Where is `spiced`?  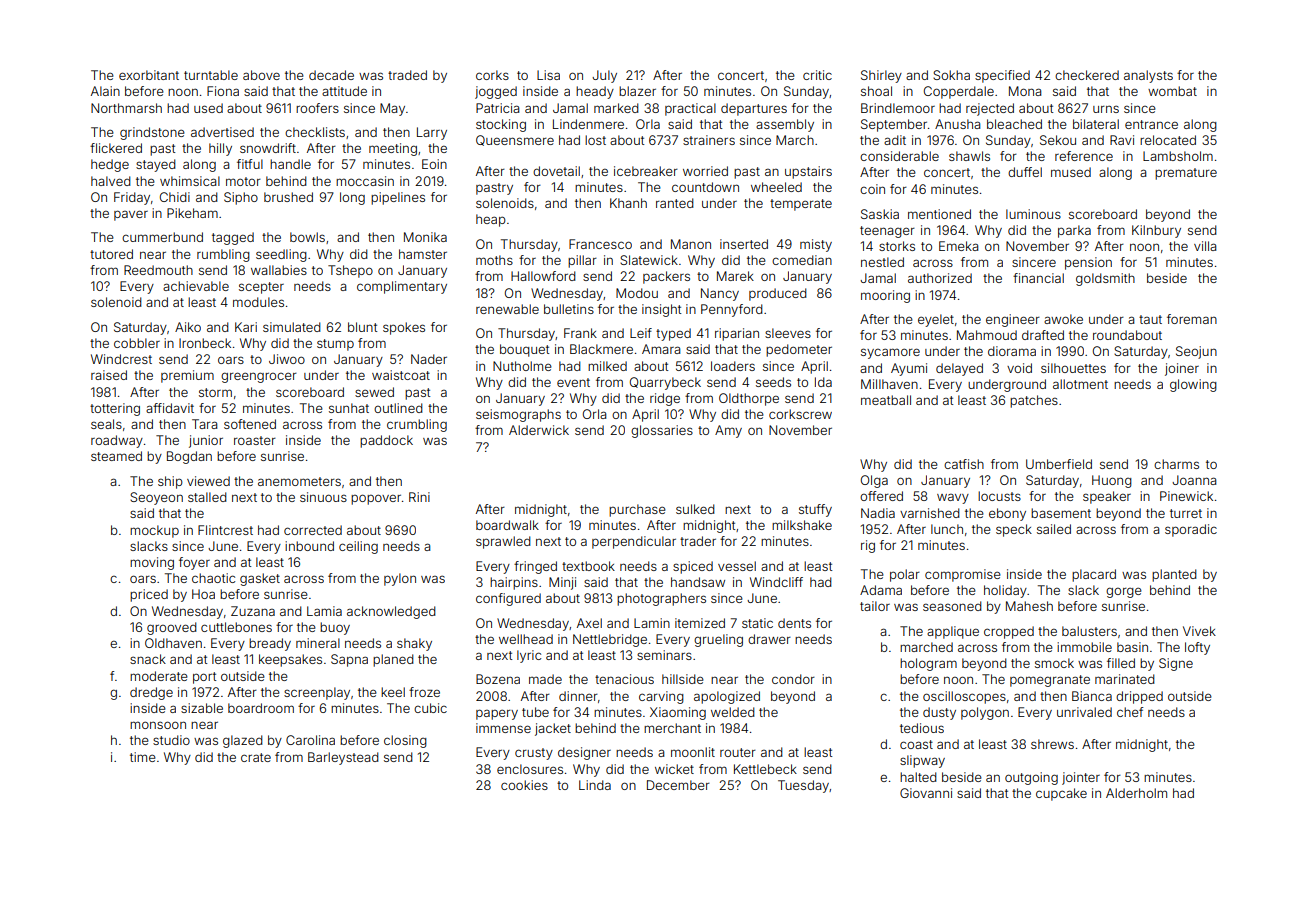 spiced is located at coordinates (693, 567).
